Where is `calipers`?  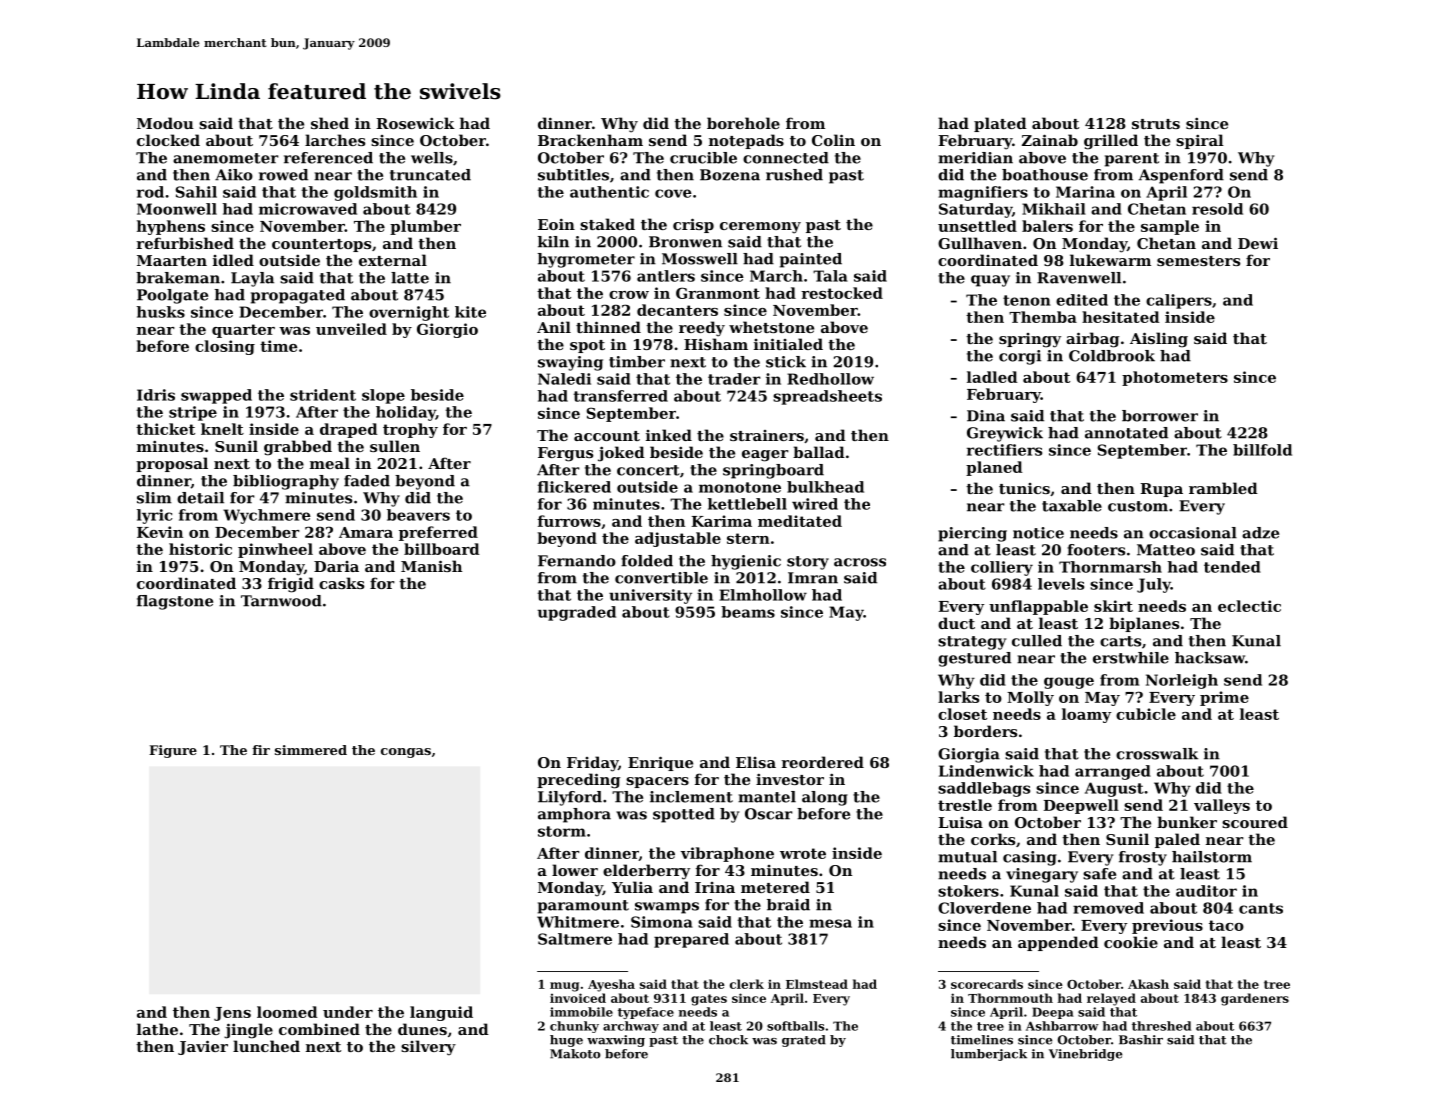 calipers is located at coordinates (1179, 301).
